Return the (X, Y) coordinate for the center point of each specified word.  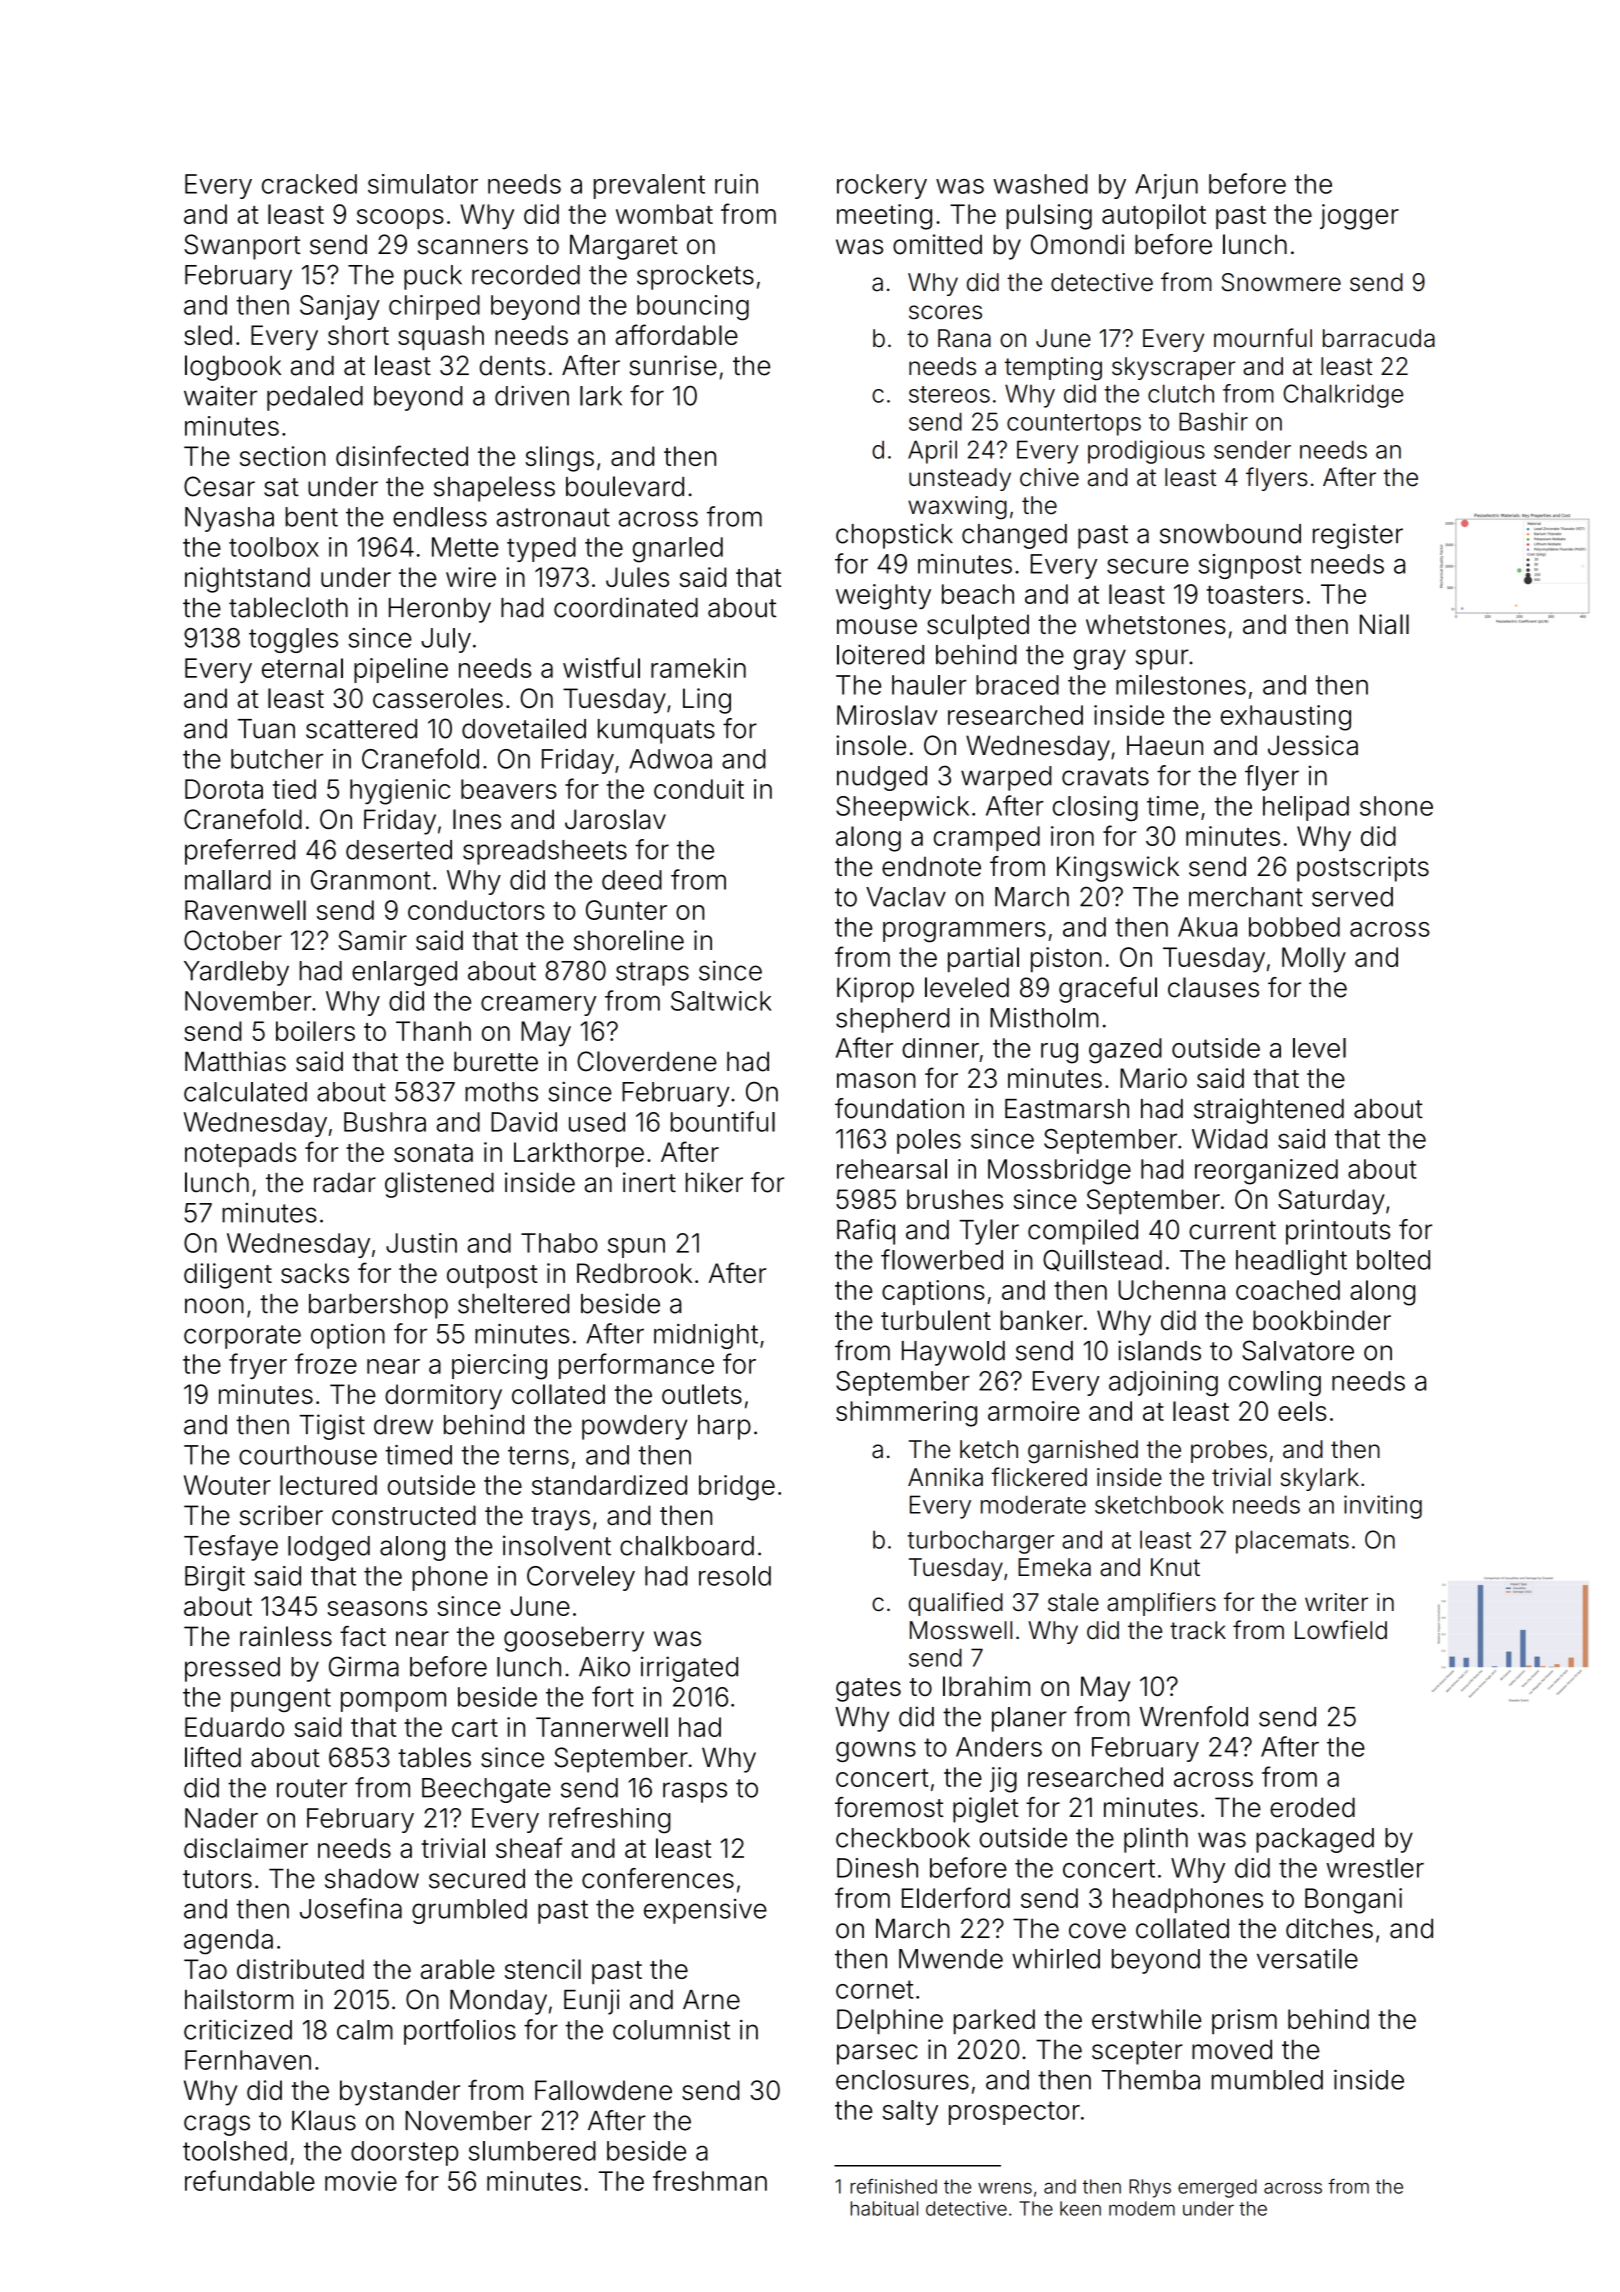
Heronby (440, 610)
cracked (309, 184)
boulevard (625, 486)
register (1358, 536)
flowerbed (942, 1259)
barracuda (1379, 338)
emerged (1217, 2188)
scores (945, 312)
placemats (1292, 1542)
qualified (956, 1604)
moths (501, 1092)
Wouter (227, 1485)
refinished (894, 2186)
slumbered (532, 2151)
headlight (1291, 1262)
